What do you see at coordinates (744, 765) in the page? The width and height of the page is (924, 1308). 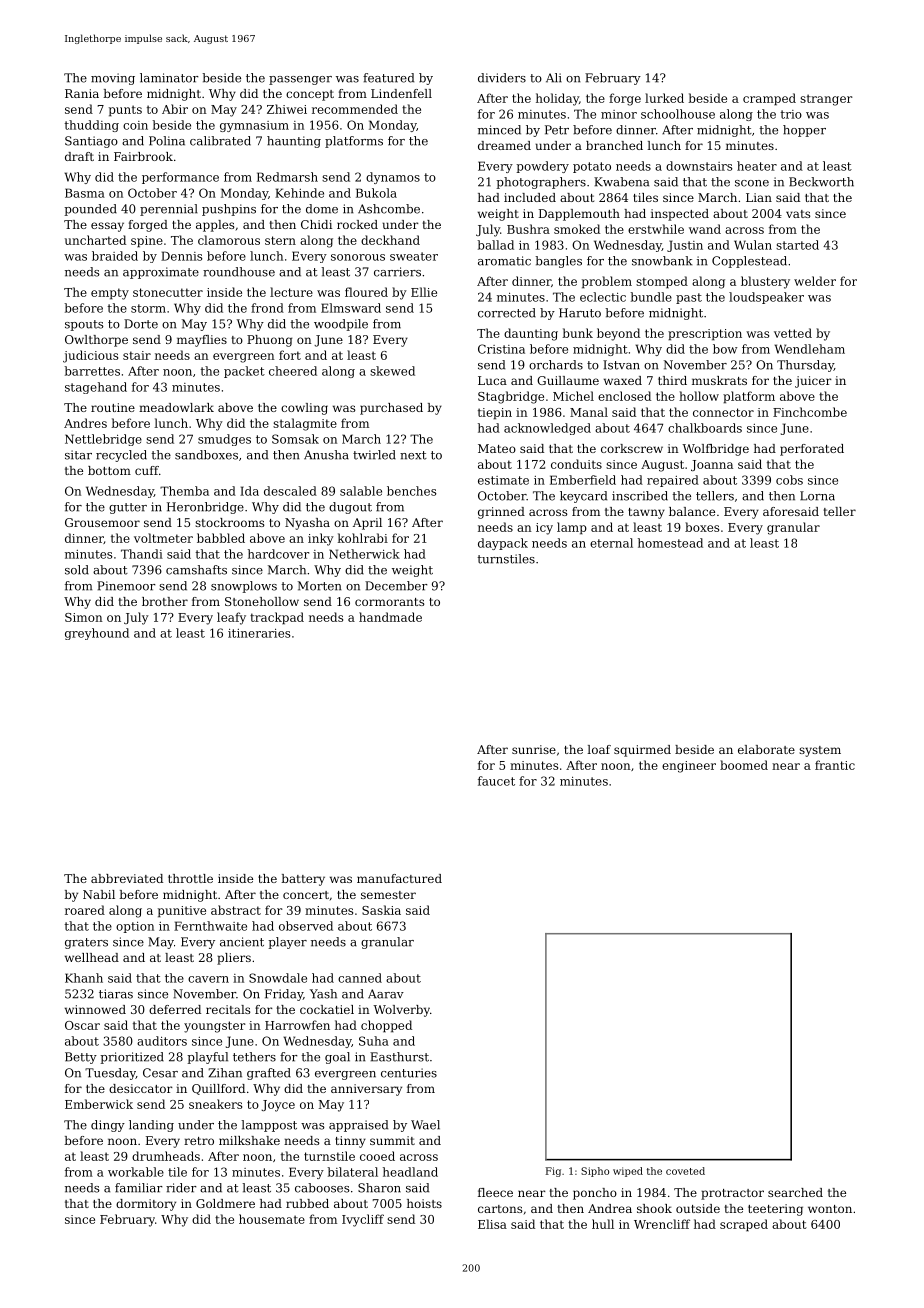 I see `boomed` at bounding box center [744, 765].
